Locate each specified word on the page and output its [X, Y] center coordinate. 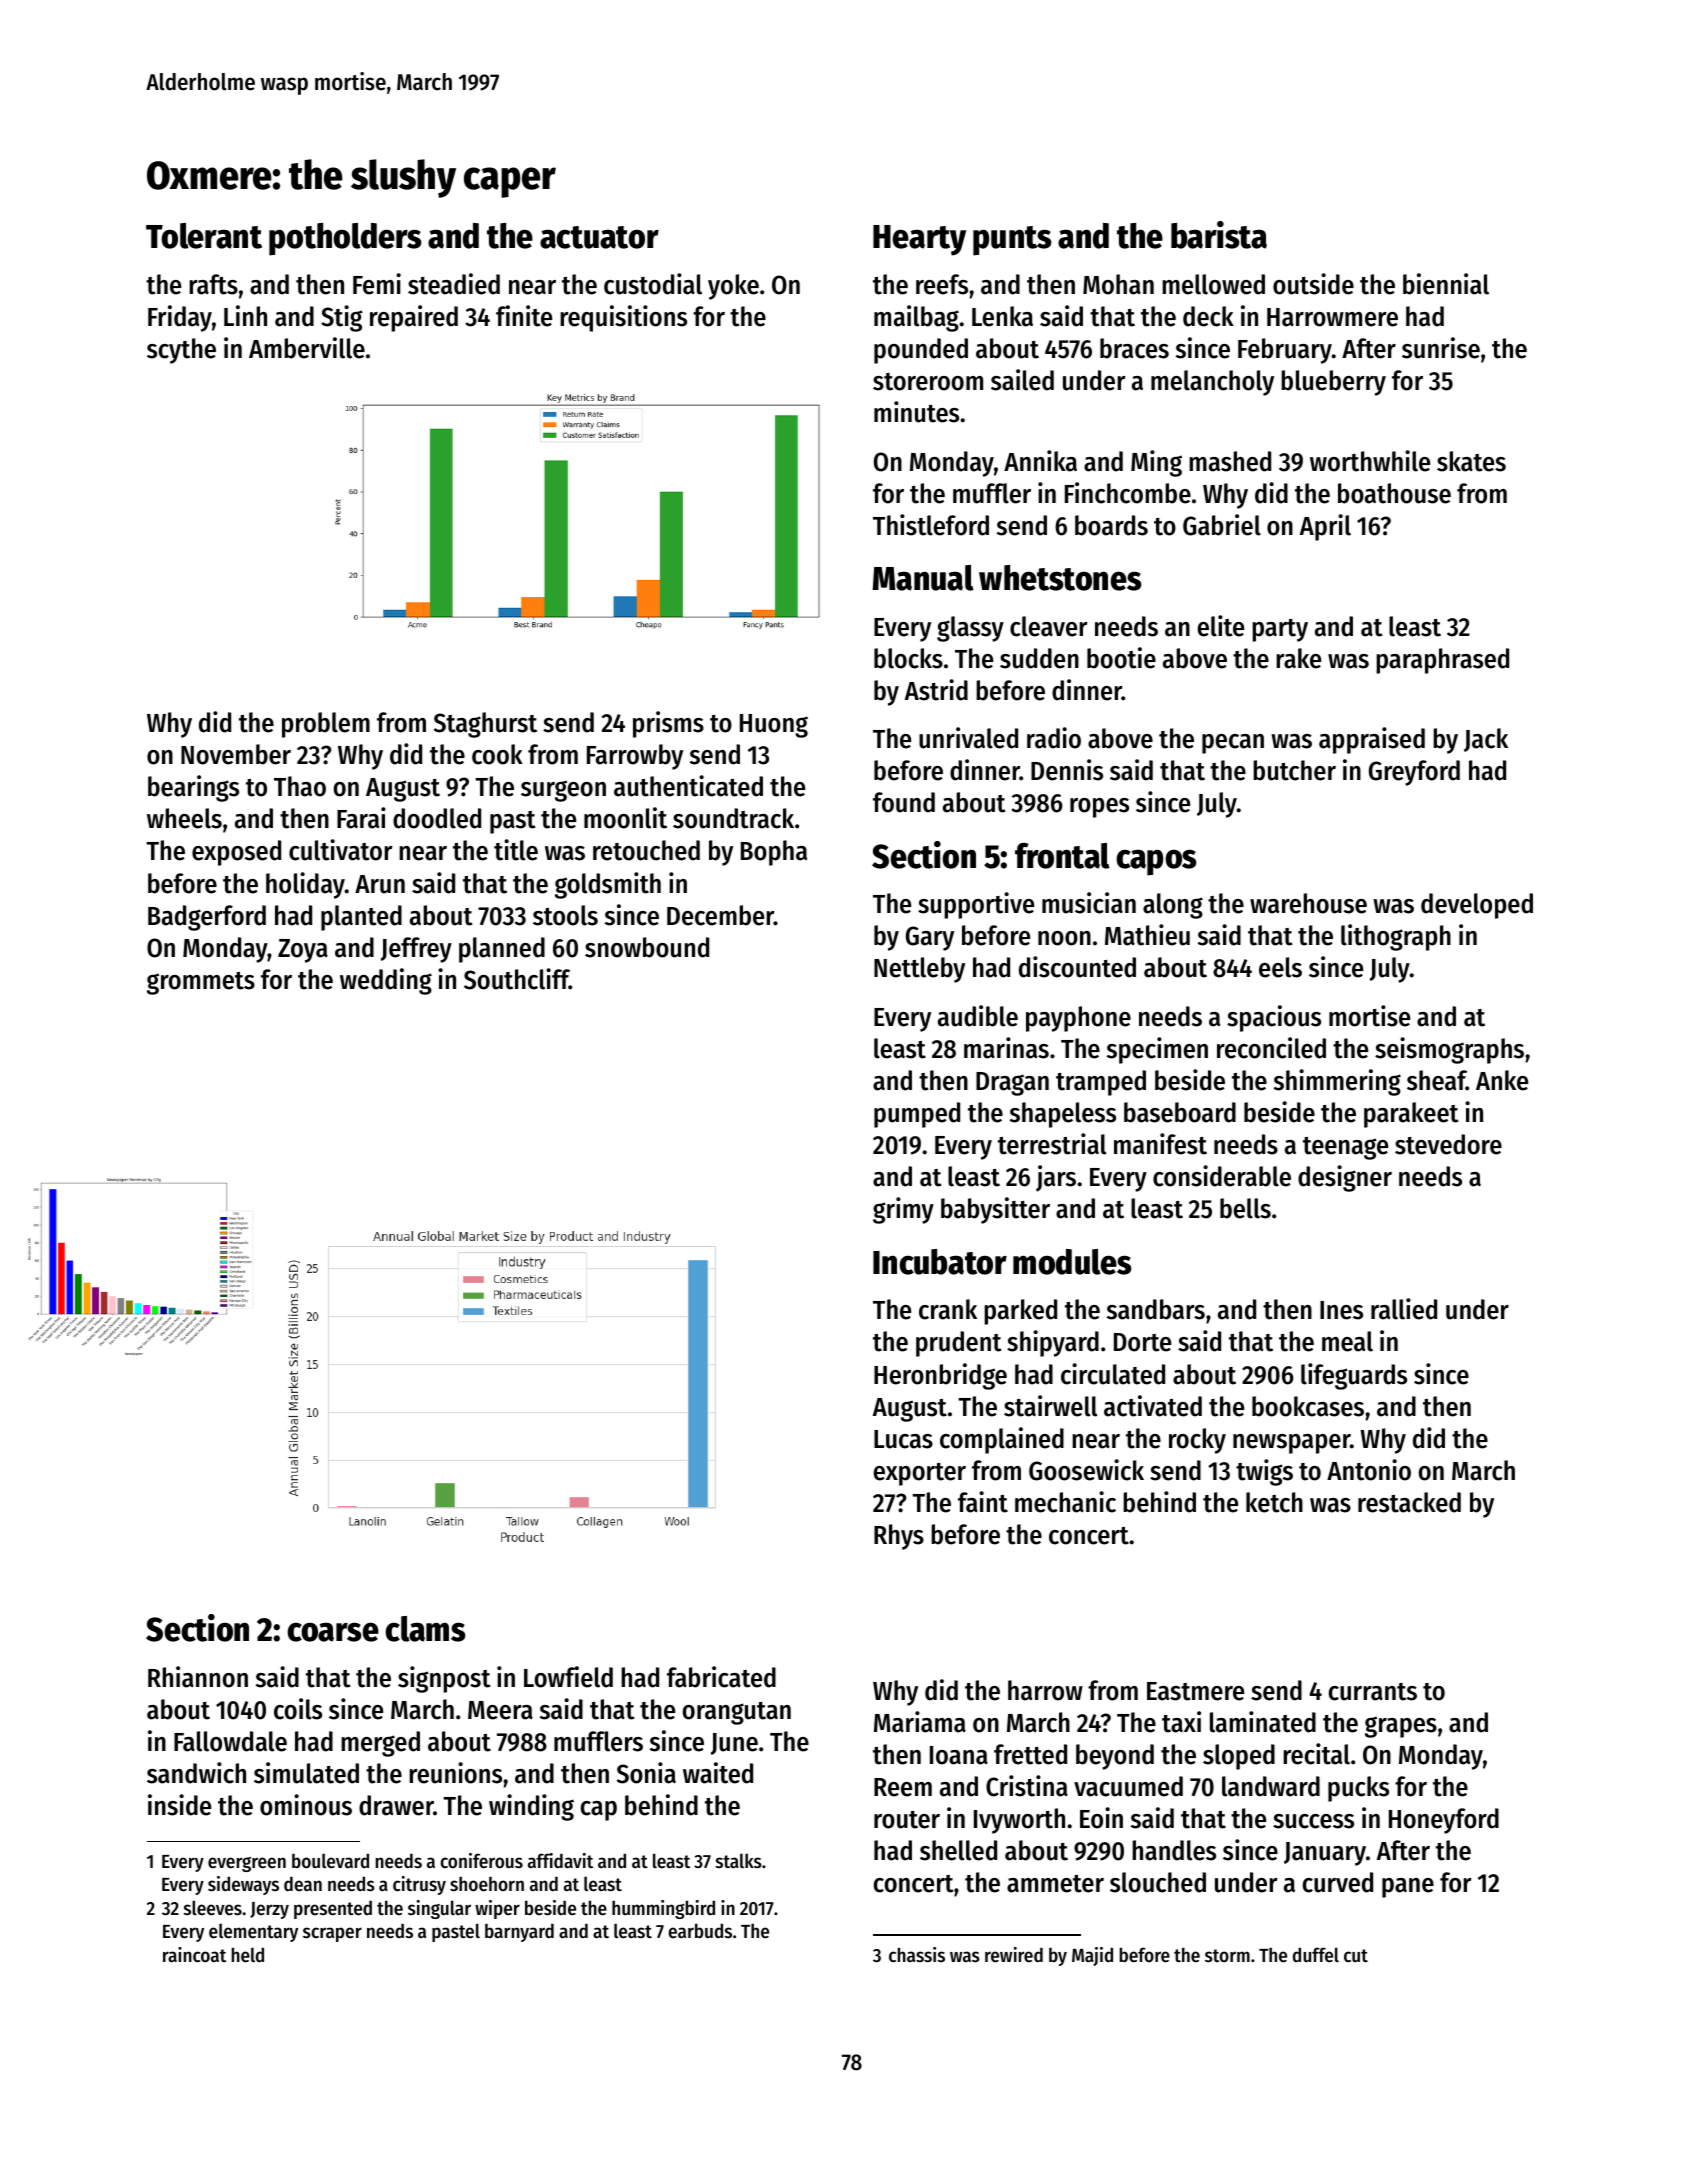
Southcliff [516, 979]
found [904, 802]
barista [1219, 235]
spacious [1274, 1018]
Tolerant [204, 236]
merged [380, 1744]
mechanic [1065, 1502]
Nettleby [919, 970]
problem [326, 725]
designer [1345, 1178]
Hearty [919, 240]
